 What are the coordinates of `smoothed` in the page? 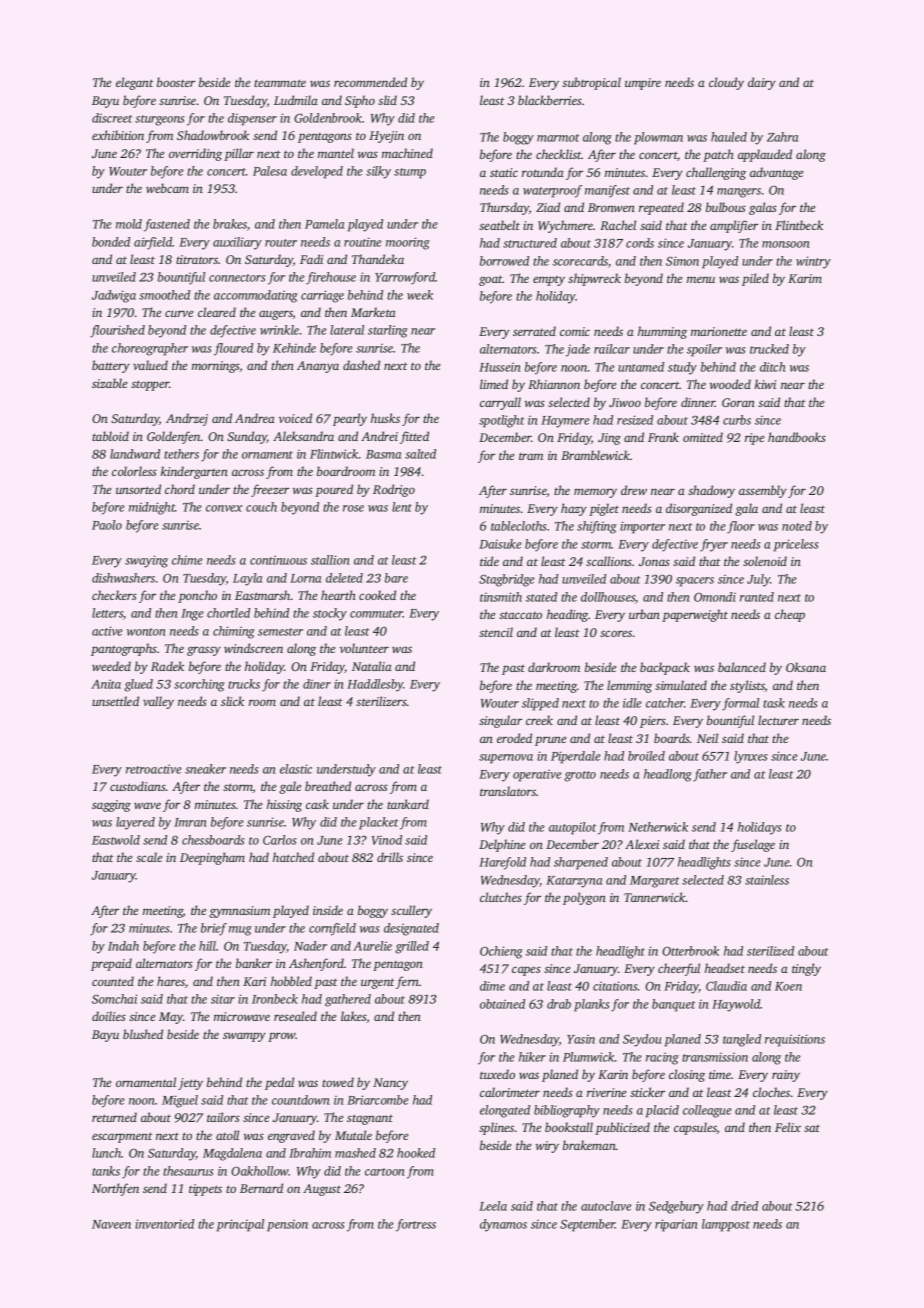 It's located at (164, 295).
